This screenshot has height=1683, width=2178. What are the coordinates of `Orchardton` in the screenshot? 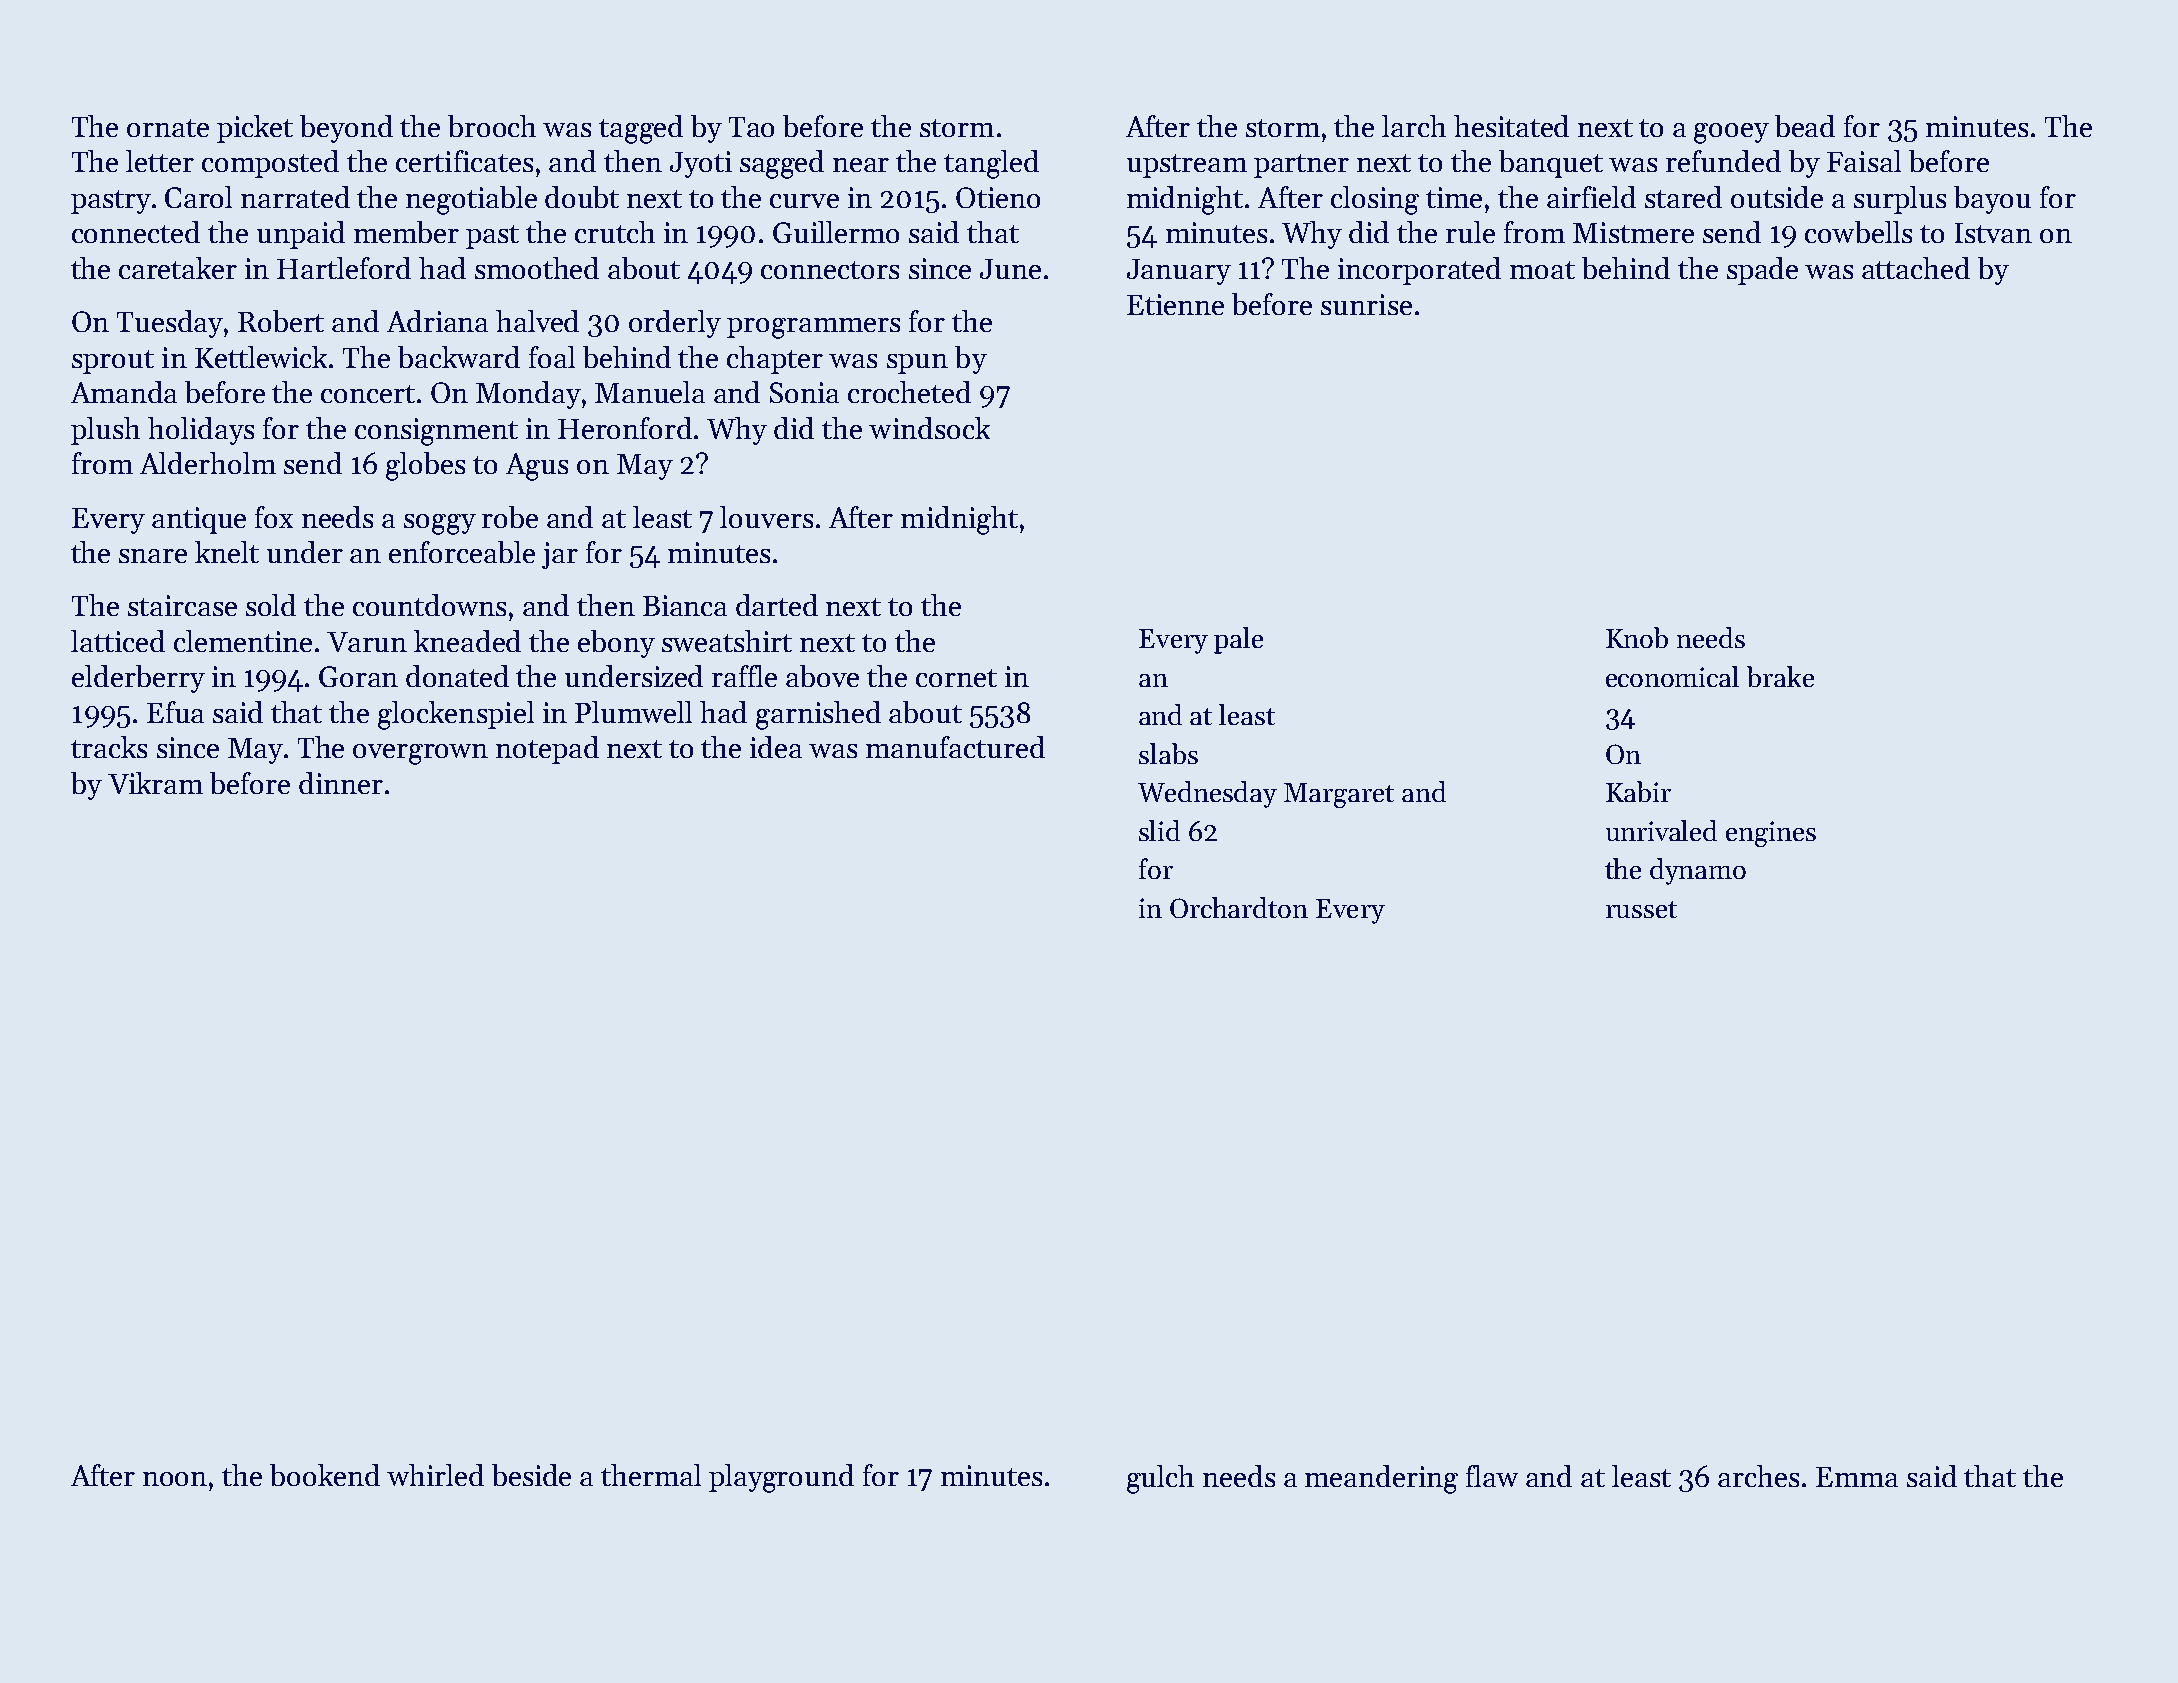 It's located at (1239, 907).
